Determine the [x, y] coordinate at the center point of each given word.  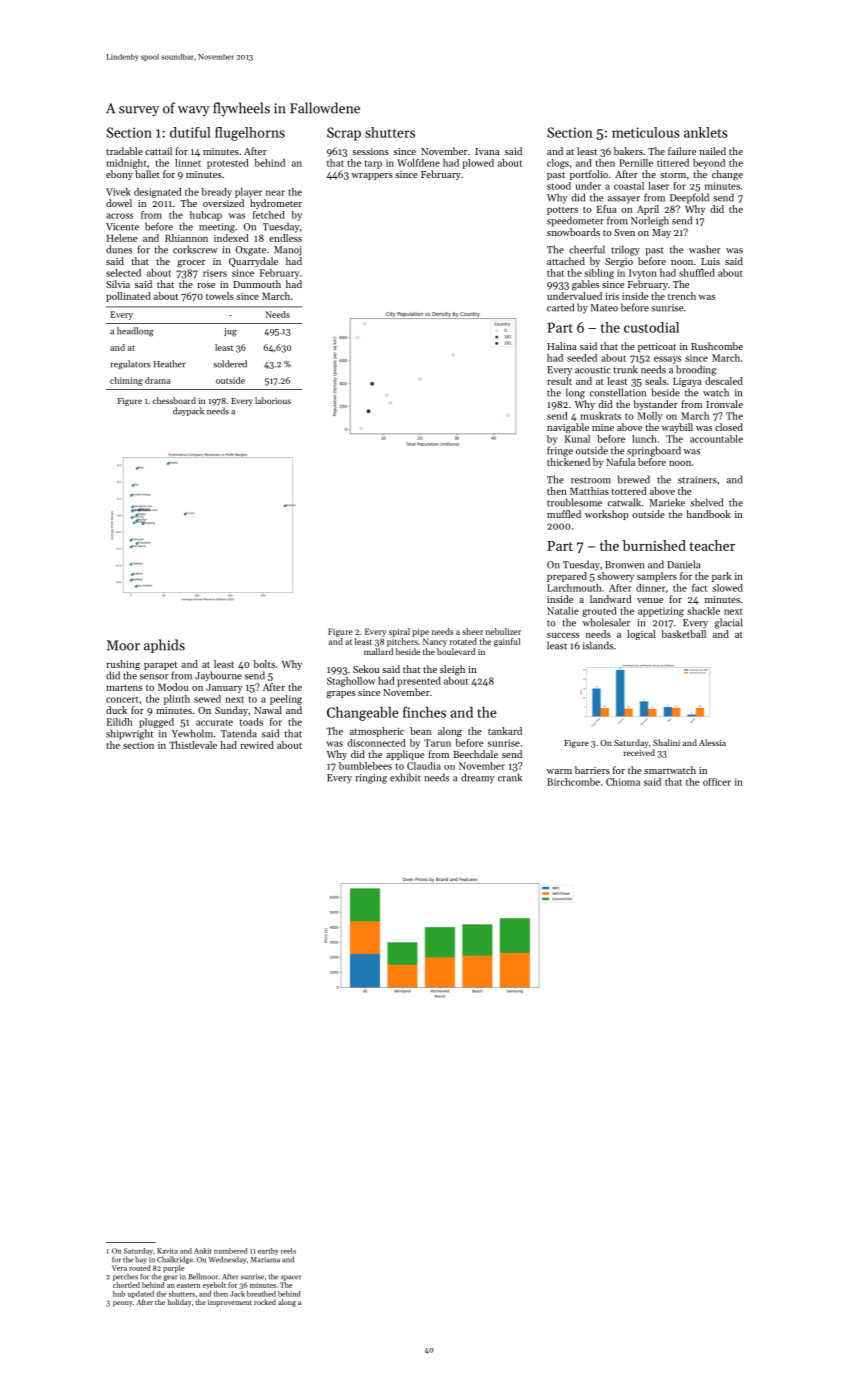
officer [717, 782]
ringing [371, 779]
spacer [291, 1278]
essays [667, 360]
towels [220, 296]
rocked [265, 1302]
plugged [156, 723]
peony [123, 1304]
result [559, 381]
